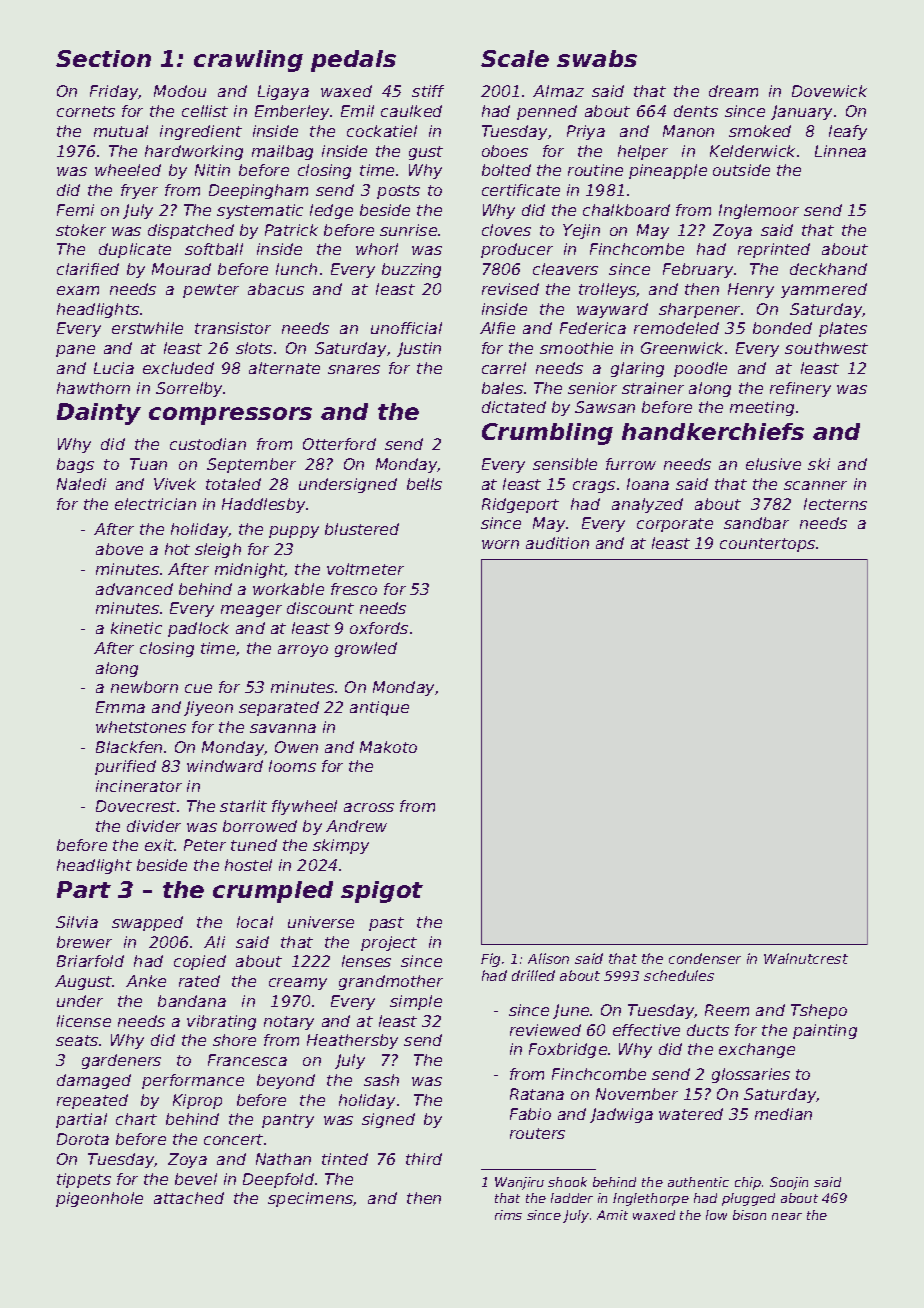  I want to click on advanced, so click(134, 589).
